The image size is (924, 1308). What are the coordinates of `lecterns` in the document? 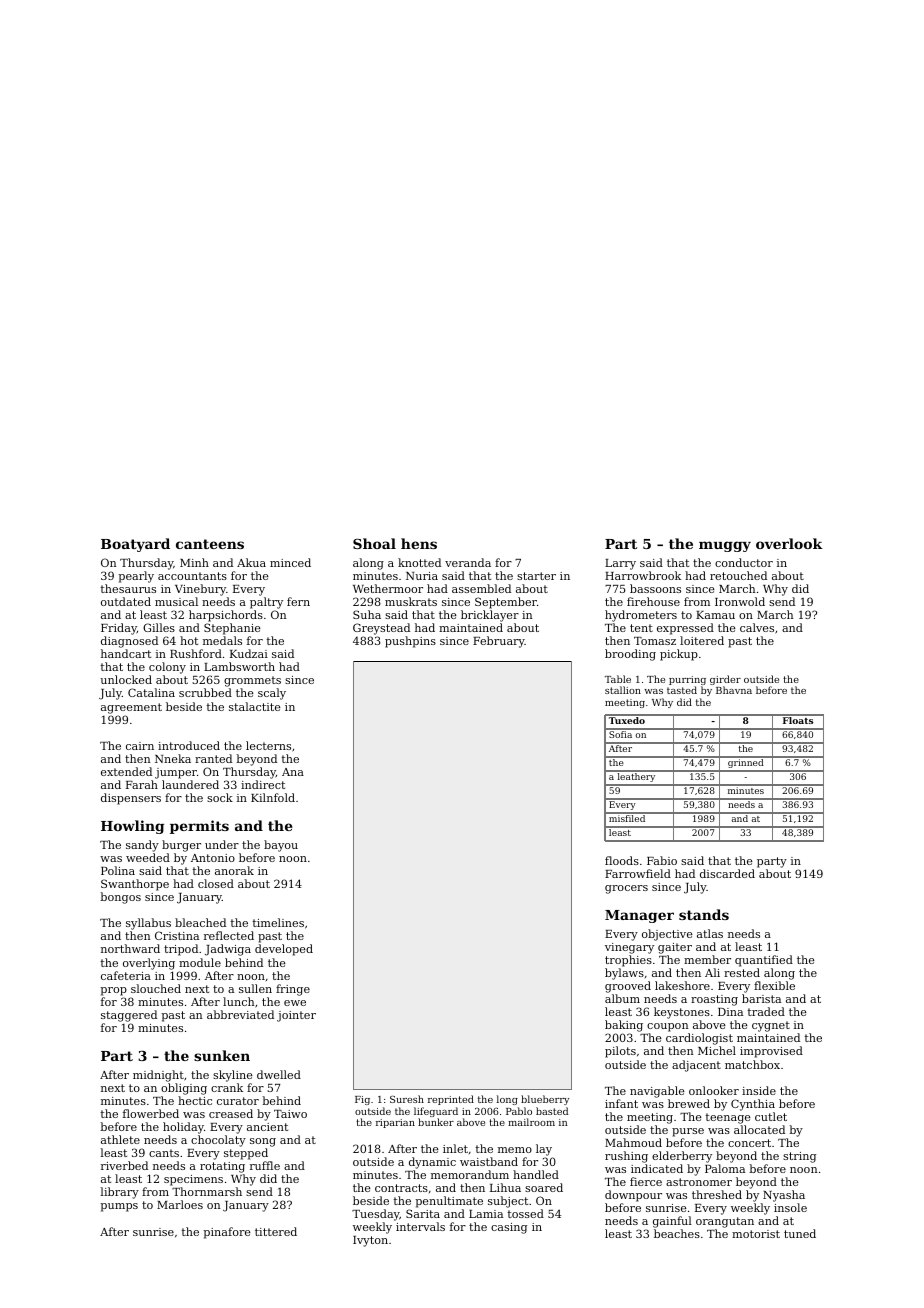 It's located at (268, 745).
